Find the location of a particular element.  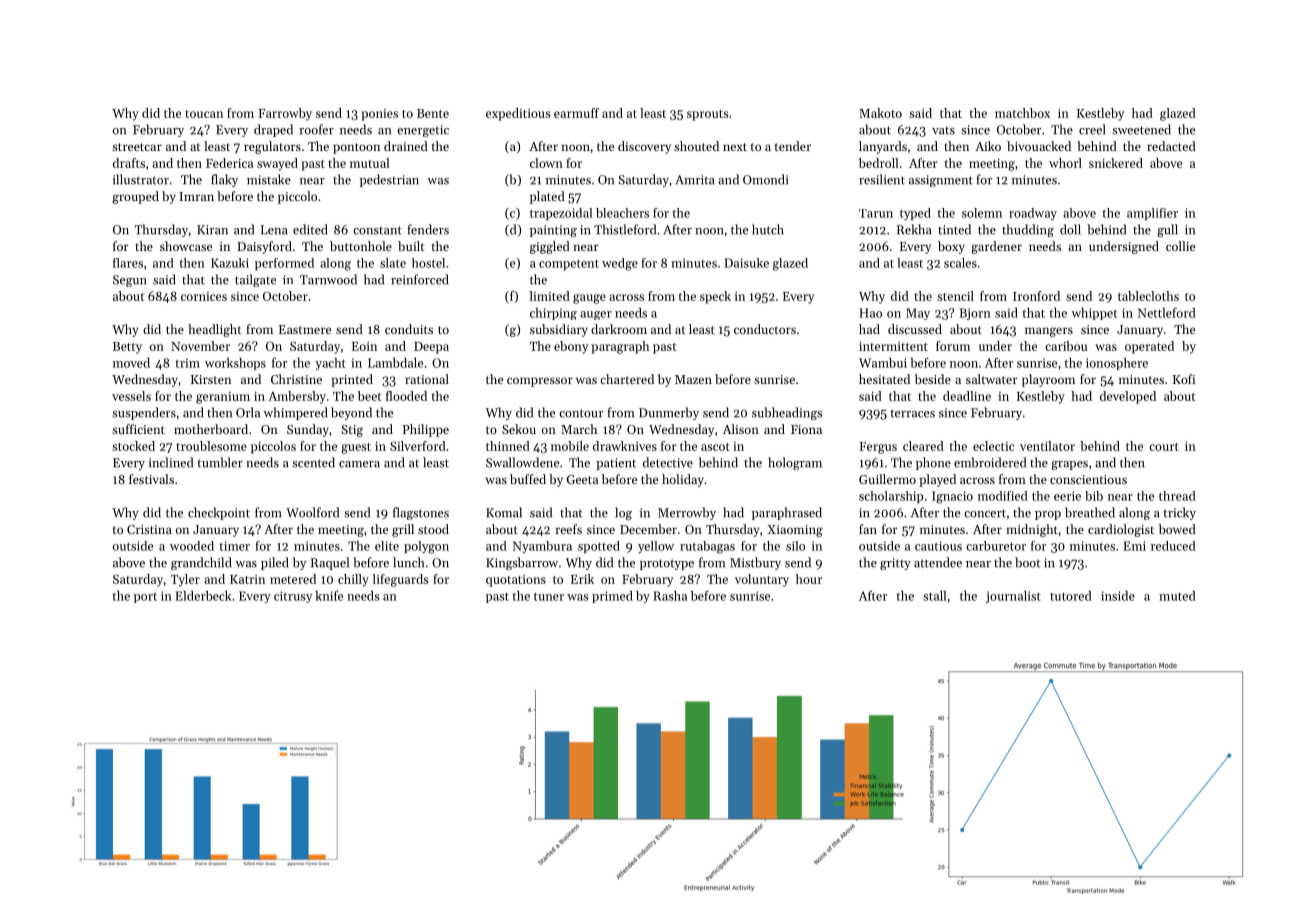

limited is located at coordinates (550, 296).
